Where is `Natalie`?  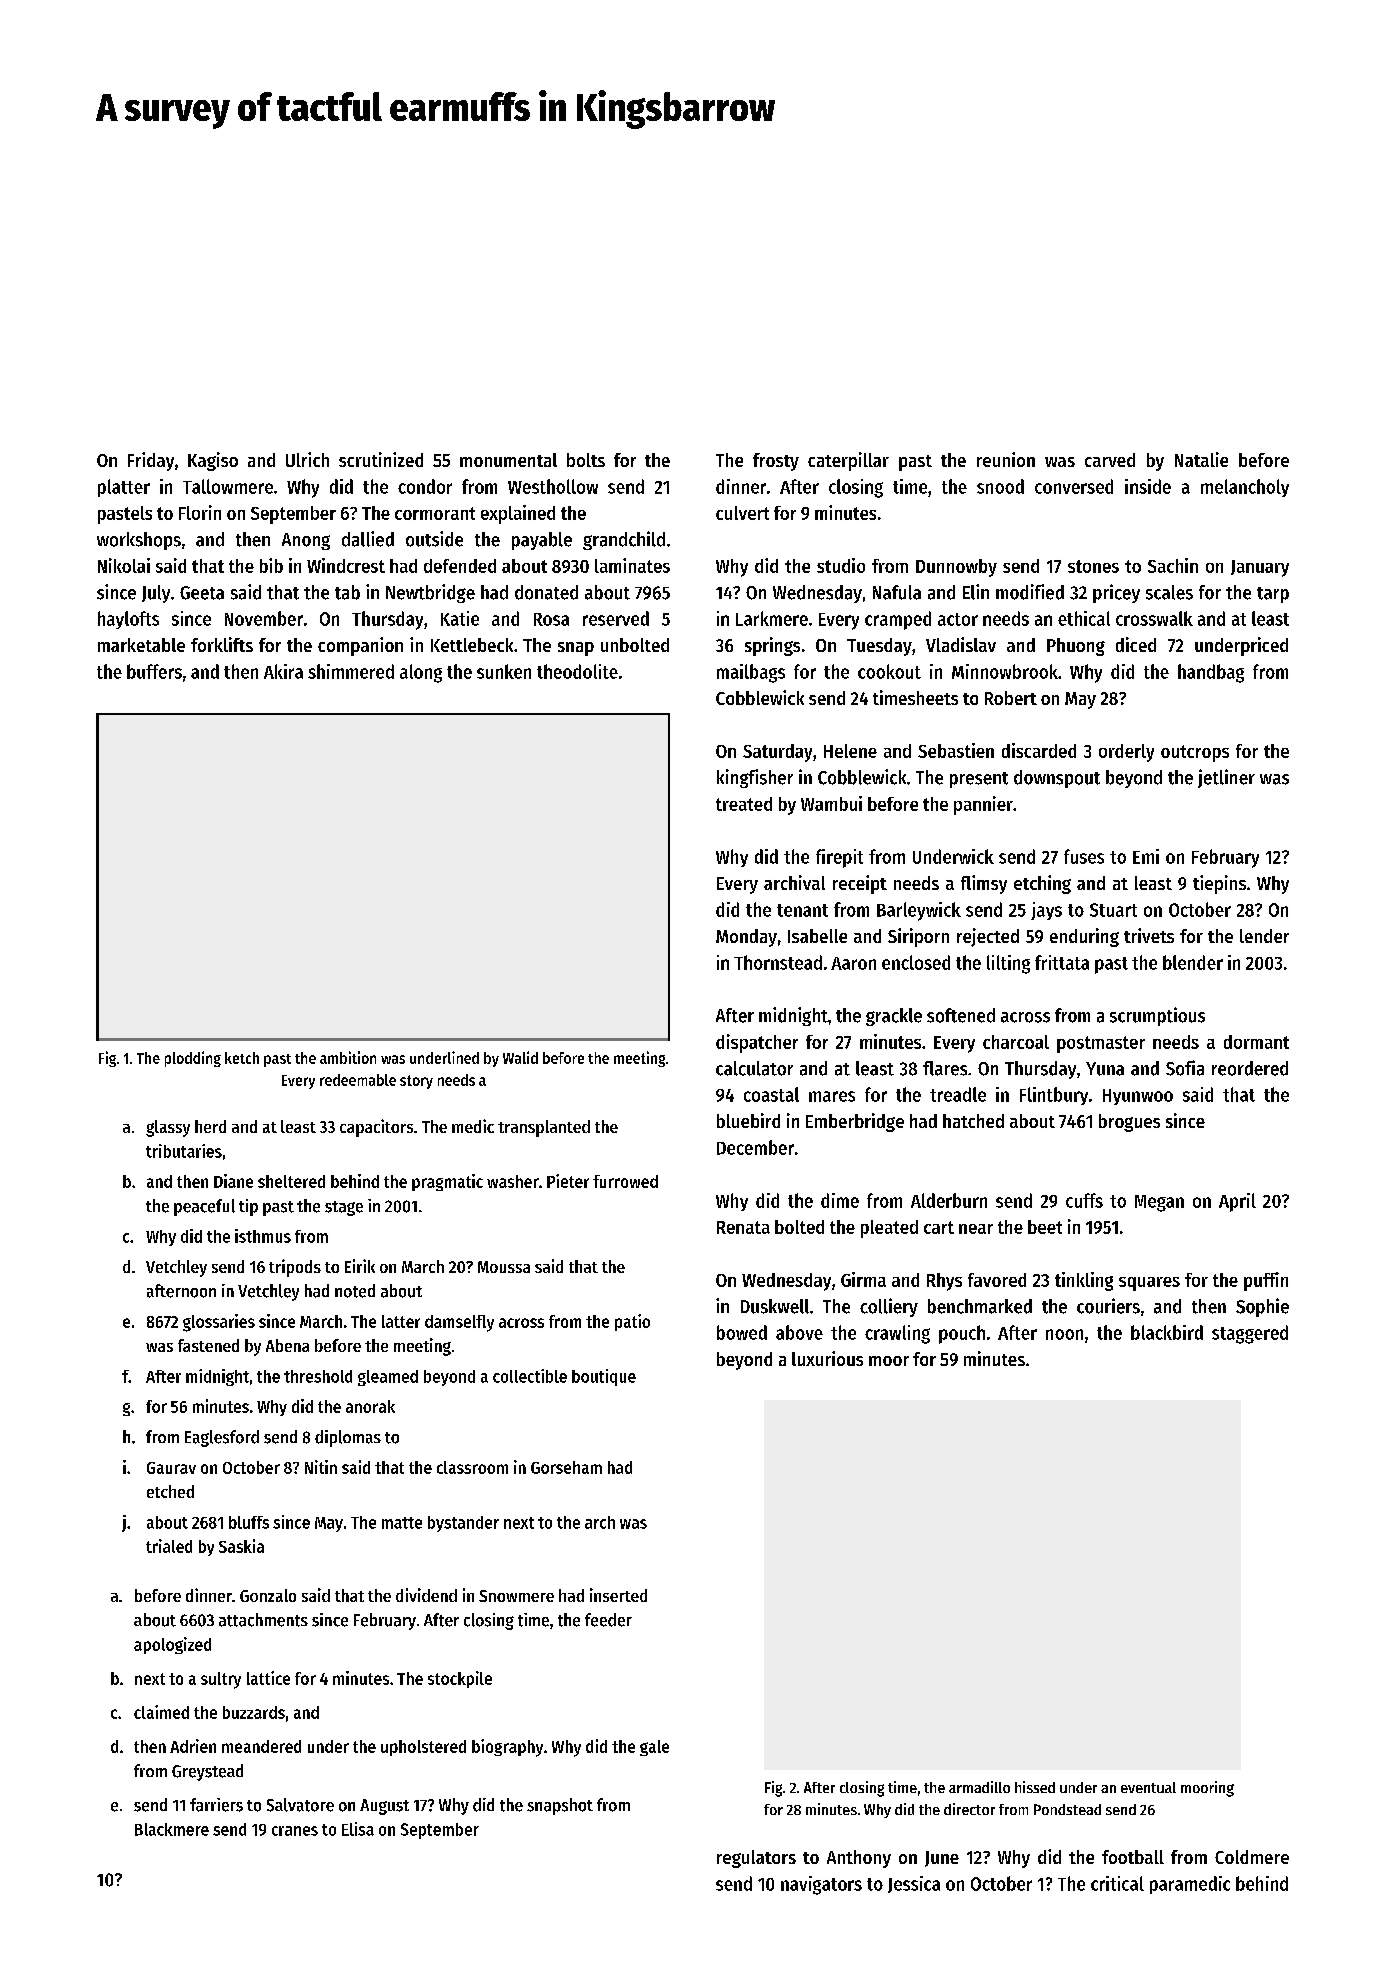 Natalie is located at coordinates (1201, 459).
